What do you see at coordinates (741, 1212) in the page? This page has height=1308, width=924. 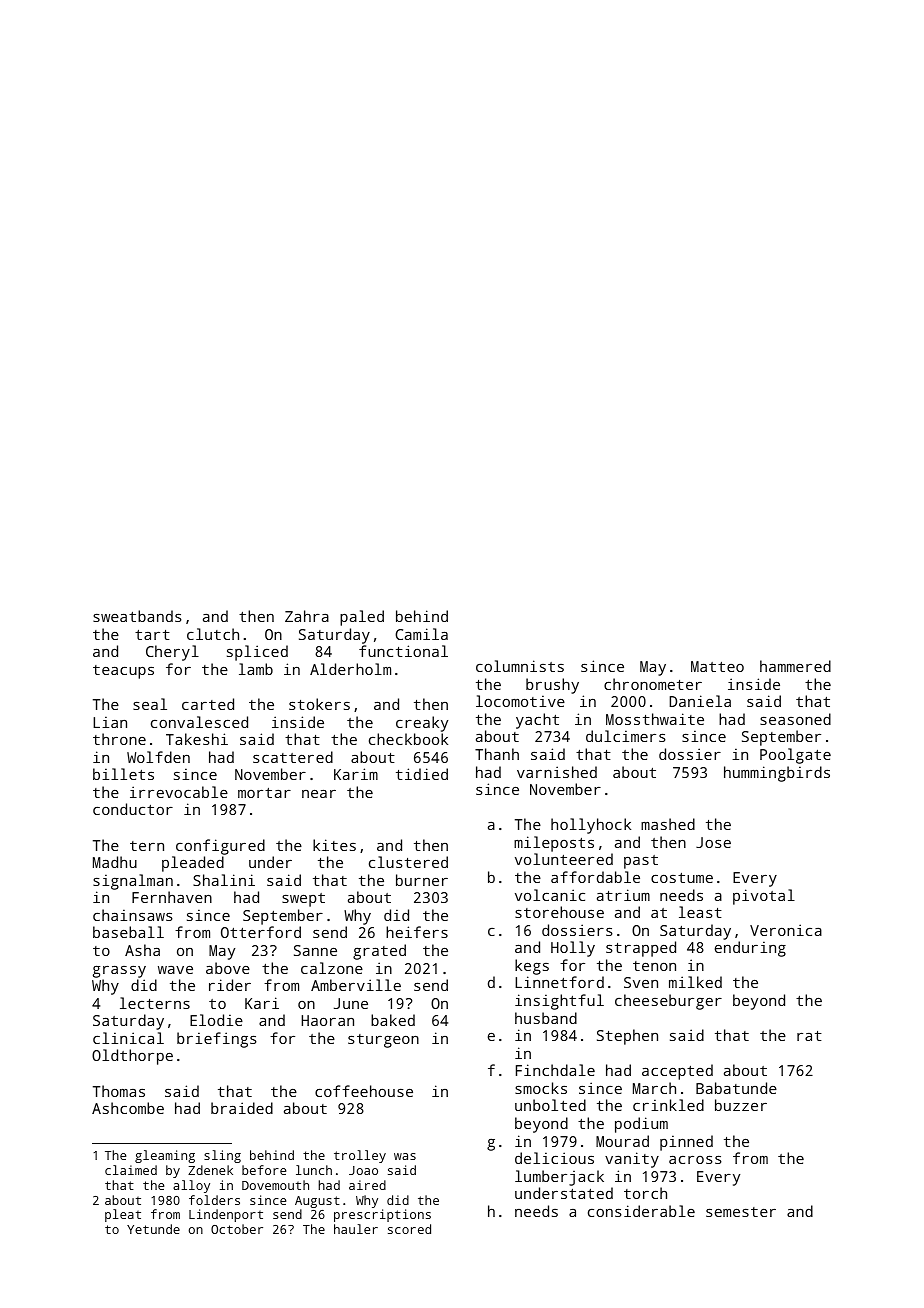 I see `semester` at bounding box center [741, 1212].
